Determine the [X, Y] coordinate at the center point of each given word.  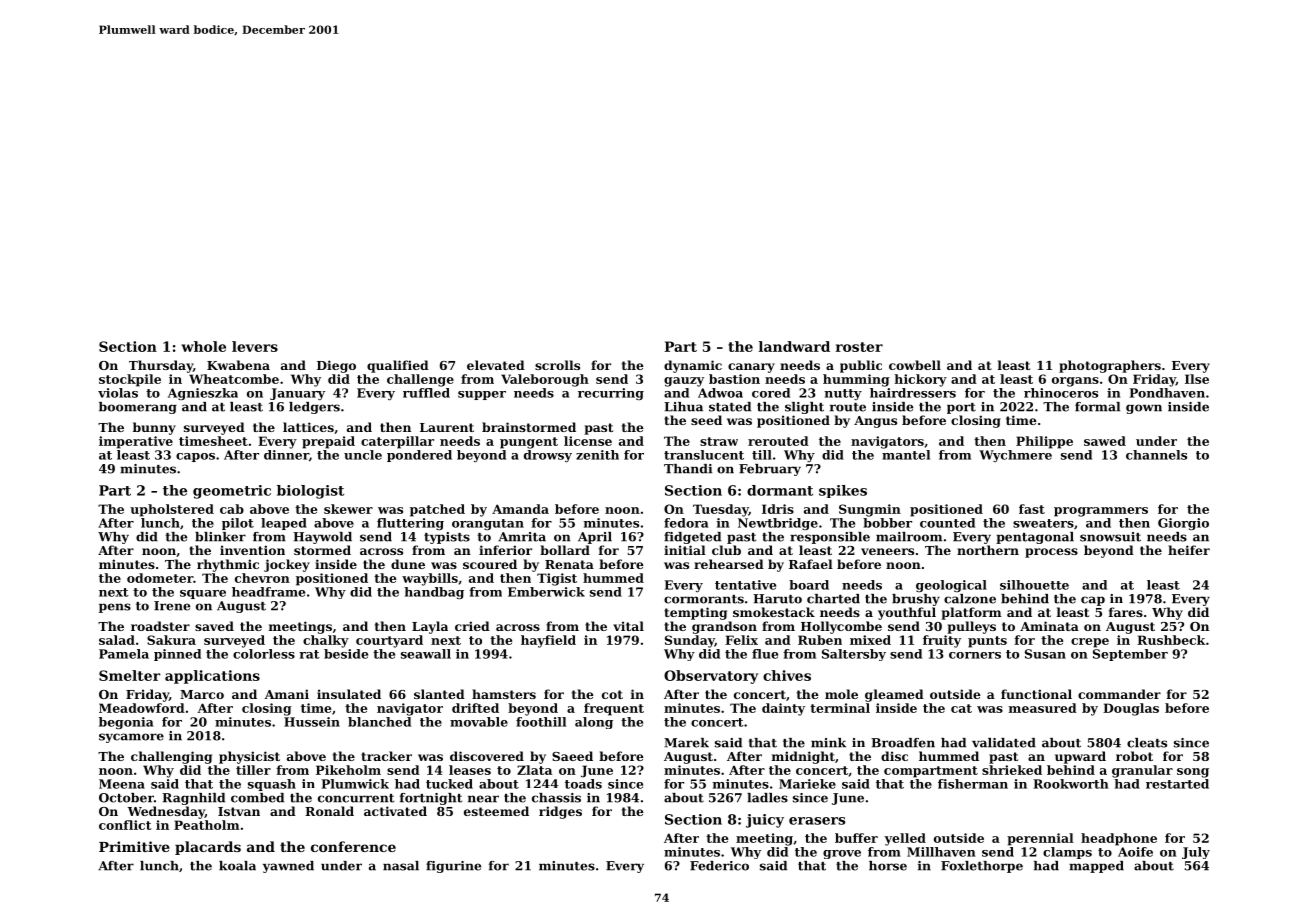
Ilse [1197, 379]
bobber [887, 523]
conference [353, 846]
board [809, 585]
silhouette [1034, 585]
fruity [942, 641]
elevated [496, 365]
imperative [136, 442]
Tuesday [721, 510]
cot [612, 694]
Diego [336, 366]
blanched [379, 722]
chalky [326, 641]
